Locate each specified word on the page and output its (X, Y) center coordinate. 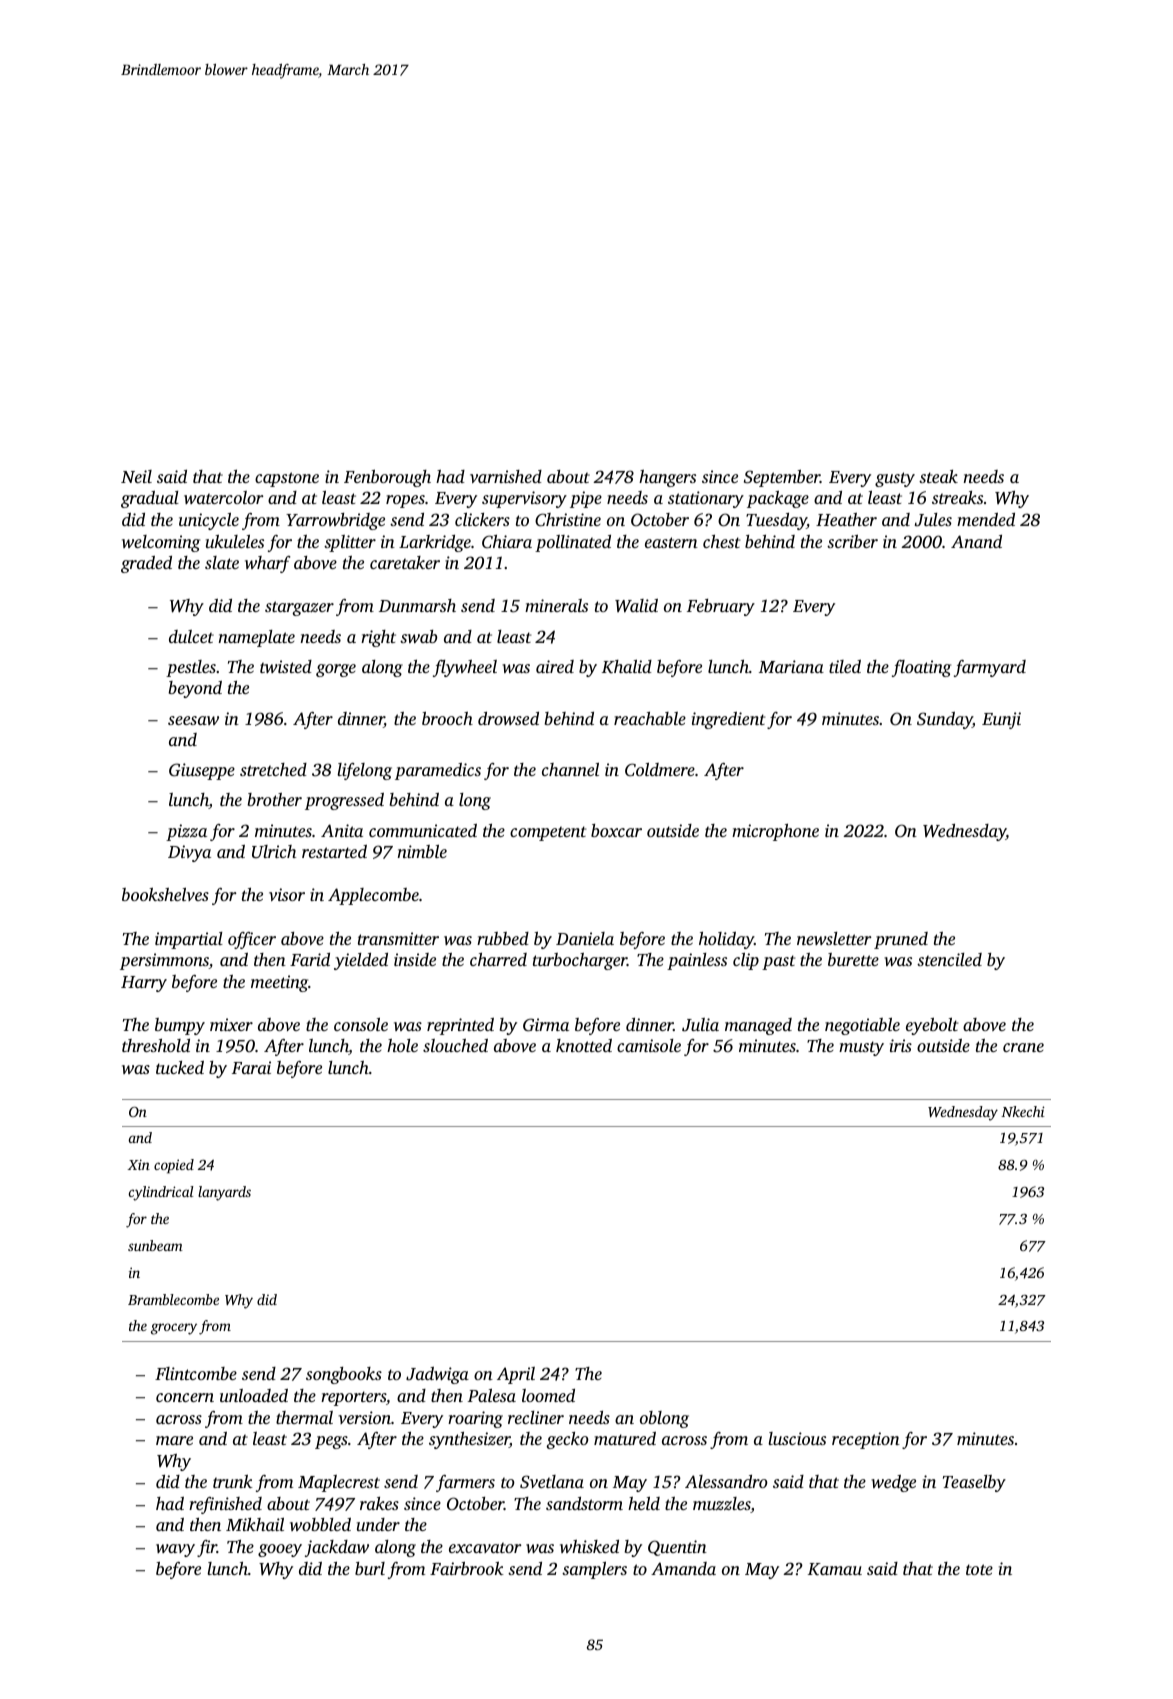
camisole (649, 1045)
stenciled (949, 959)
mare (174, 1440)
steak (938, 476)
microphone (775, 832)
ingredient (728, 720)
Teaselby (974, 1483)
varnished (506, 476)
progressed (344, 801)
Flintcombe (196, 1373)
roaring (475, 1419)
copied (174, 1166)
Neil (136, 476)
